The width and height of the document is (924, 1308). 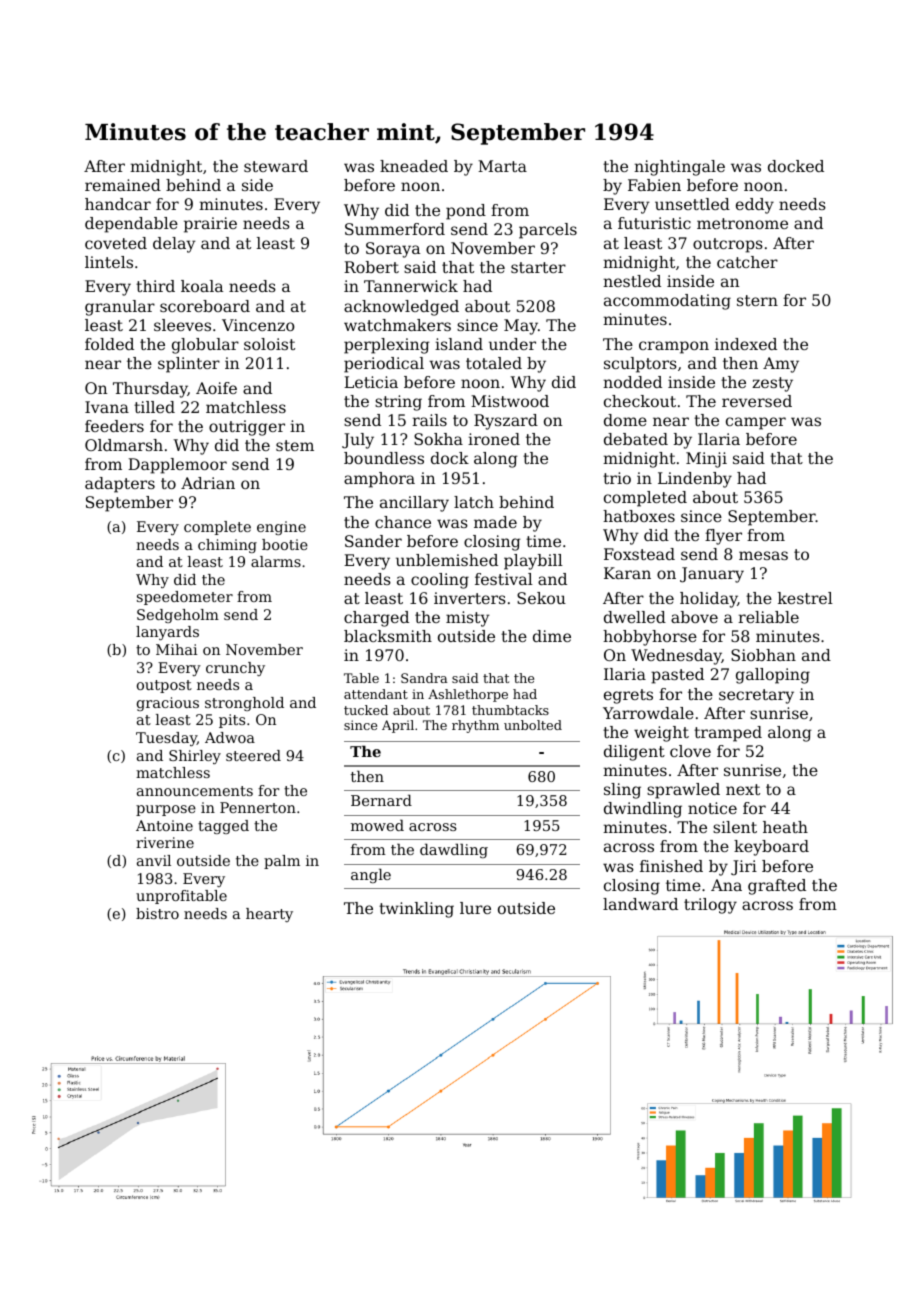 What do you see at coordinates (512, 344) in the document?
I see `under` at bounding box center [512, 344].
